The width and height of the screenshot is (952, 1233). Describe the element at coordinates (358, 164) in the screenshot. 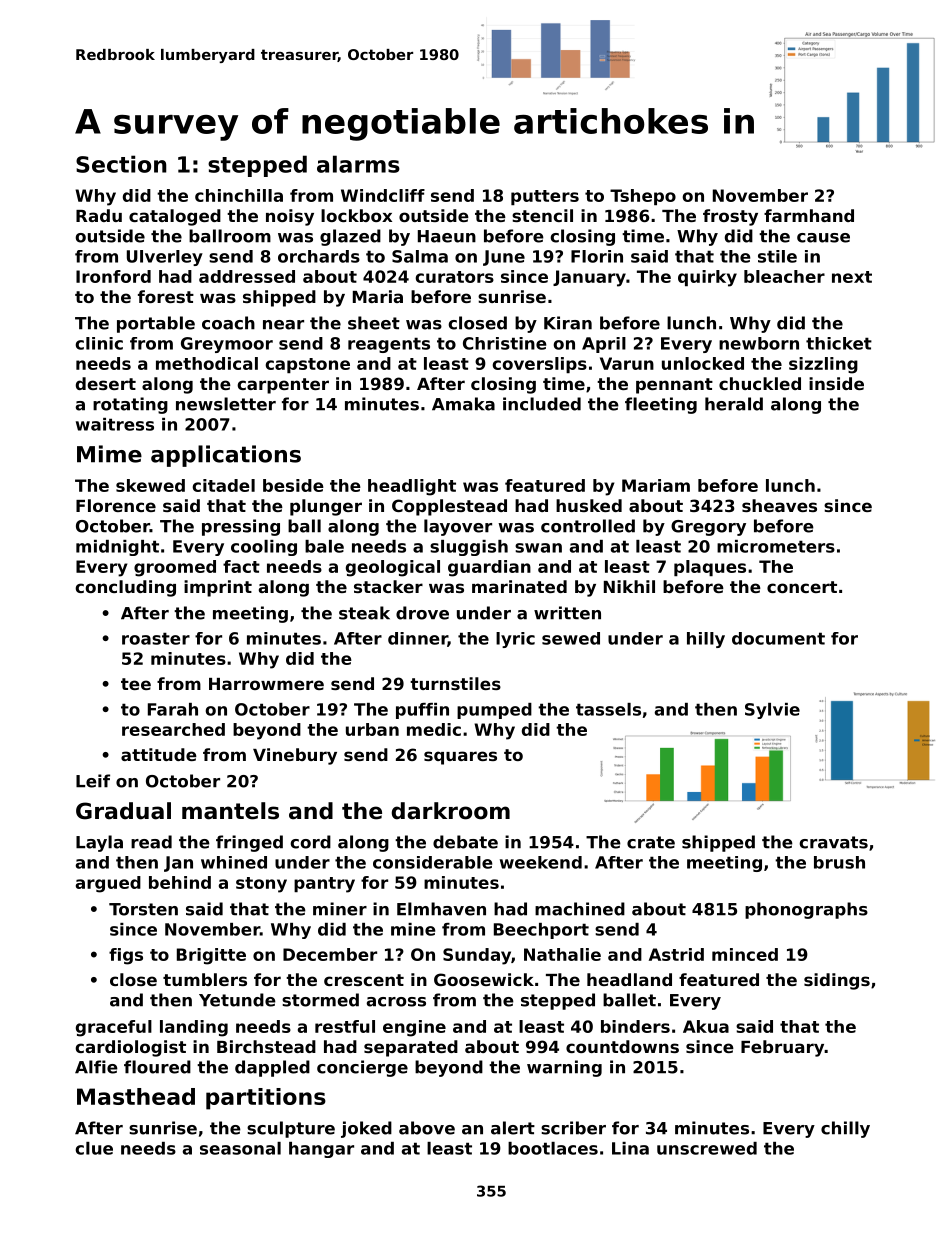

I see `alarms` at that location.
